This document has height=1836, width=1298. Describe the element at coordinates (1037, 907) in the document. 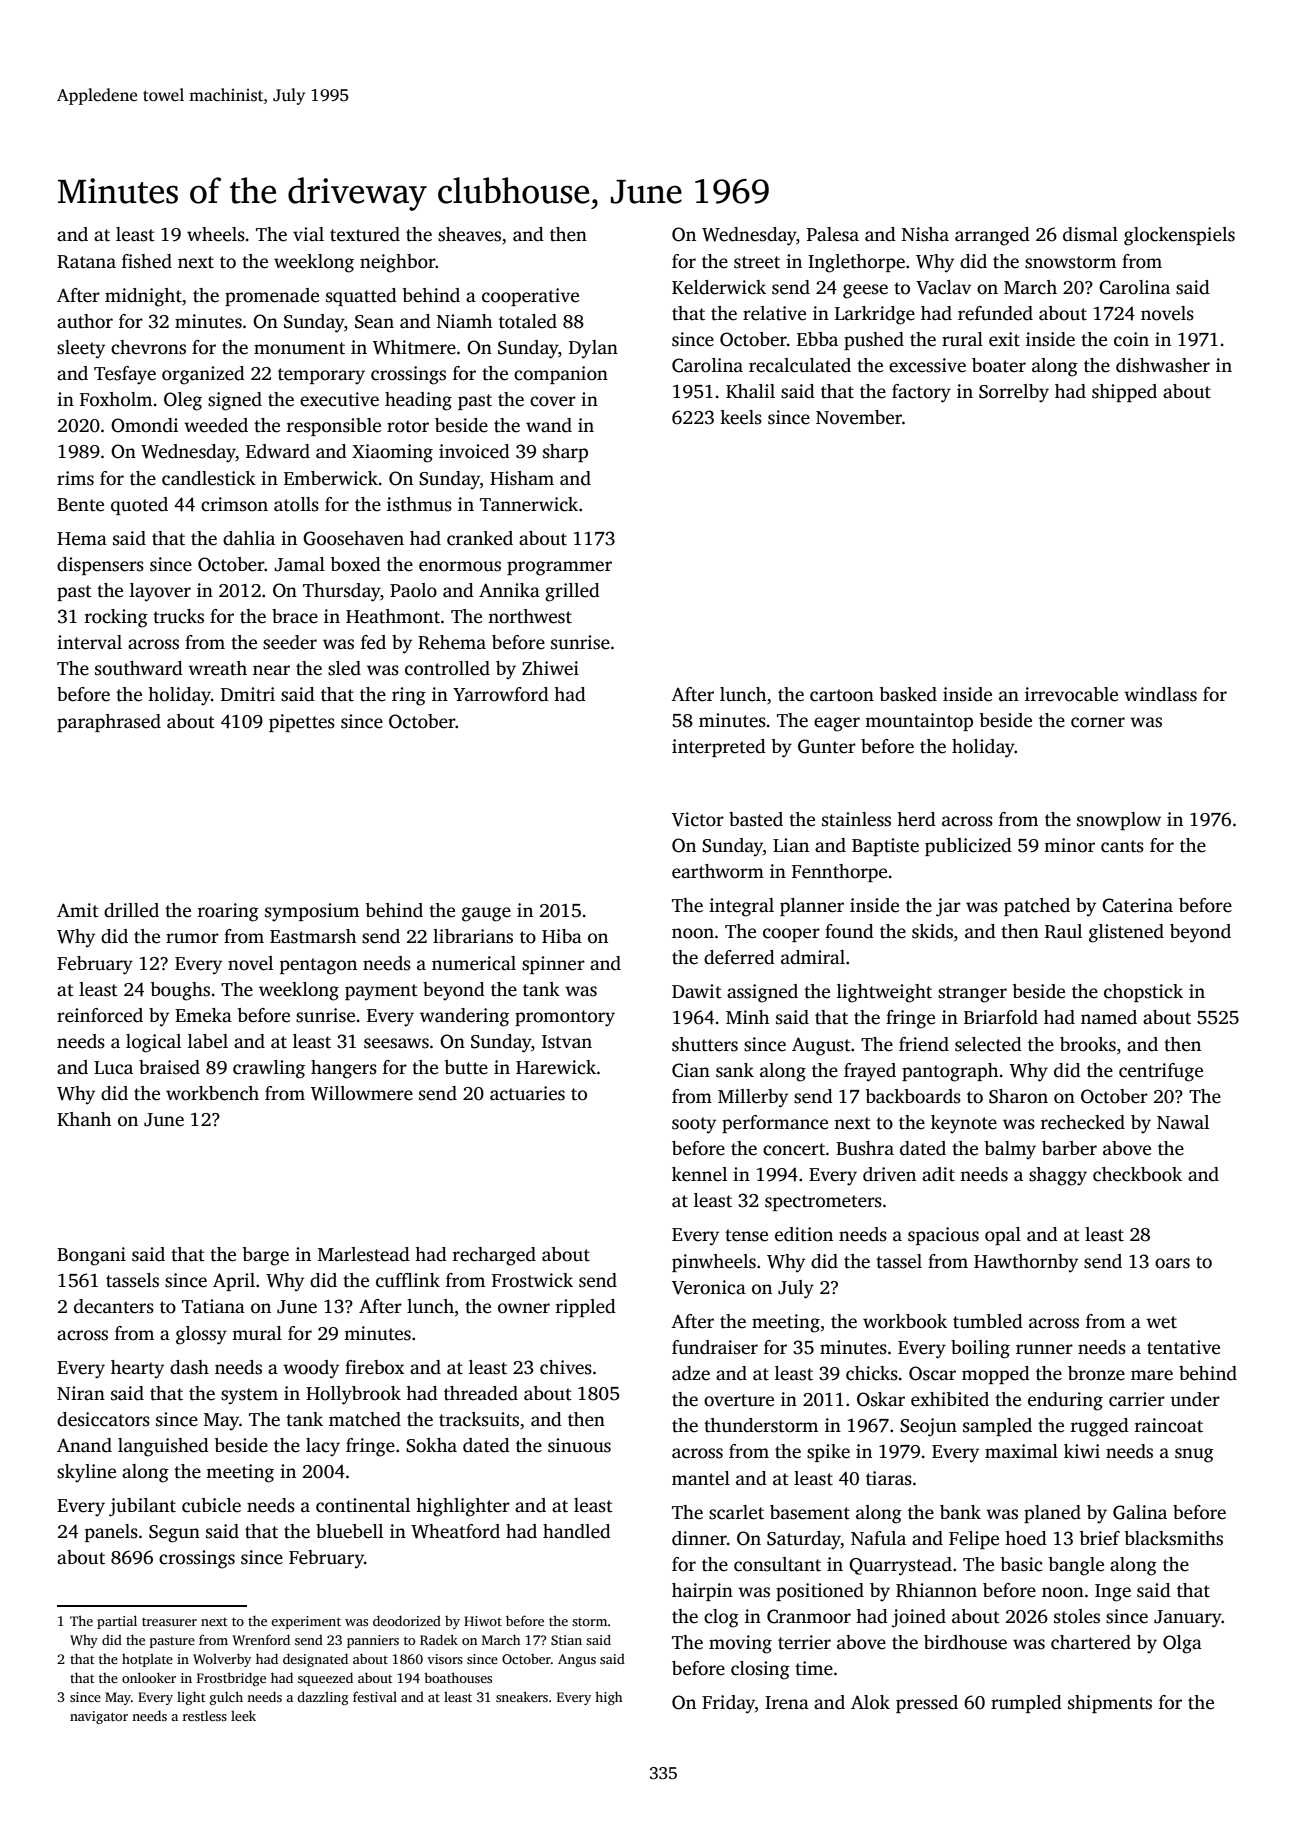

I see `patched` at that location.
